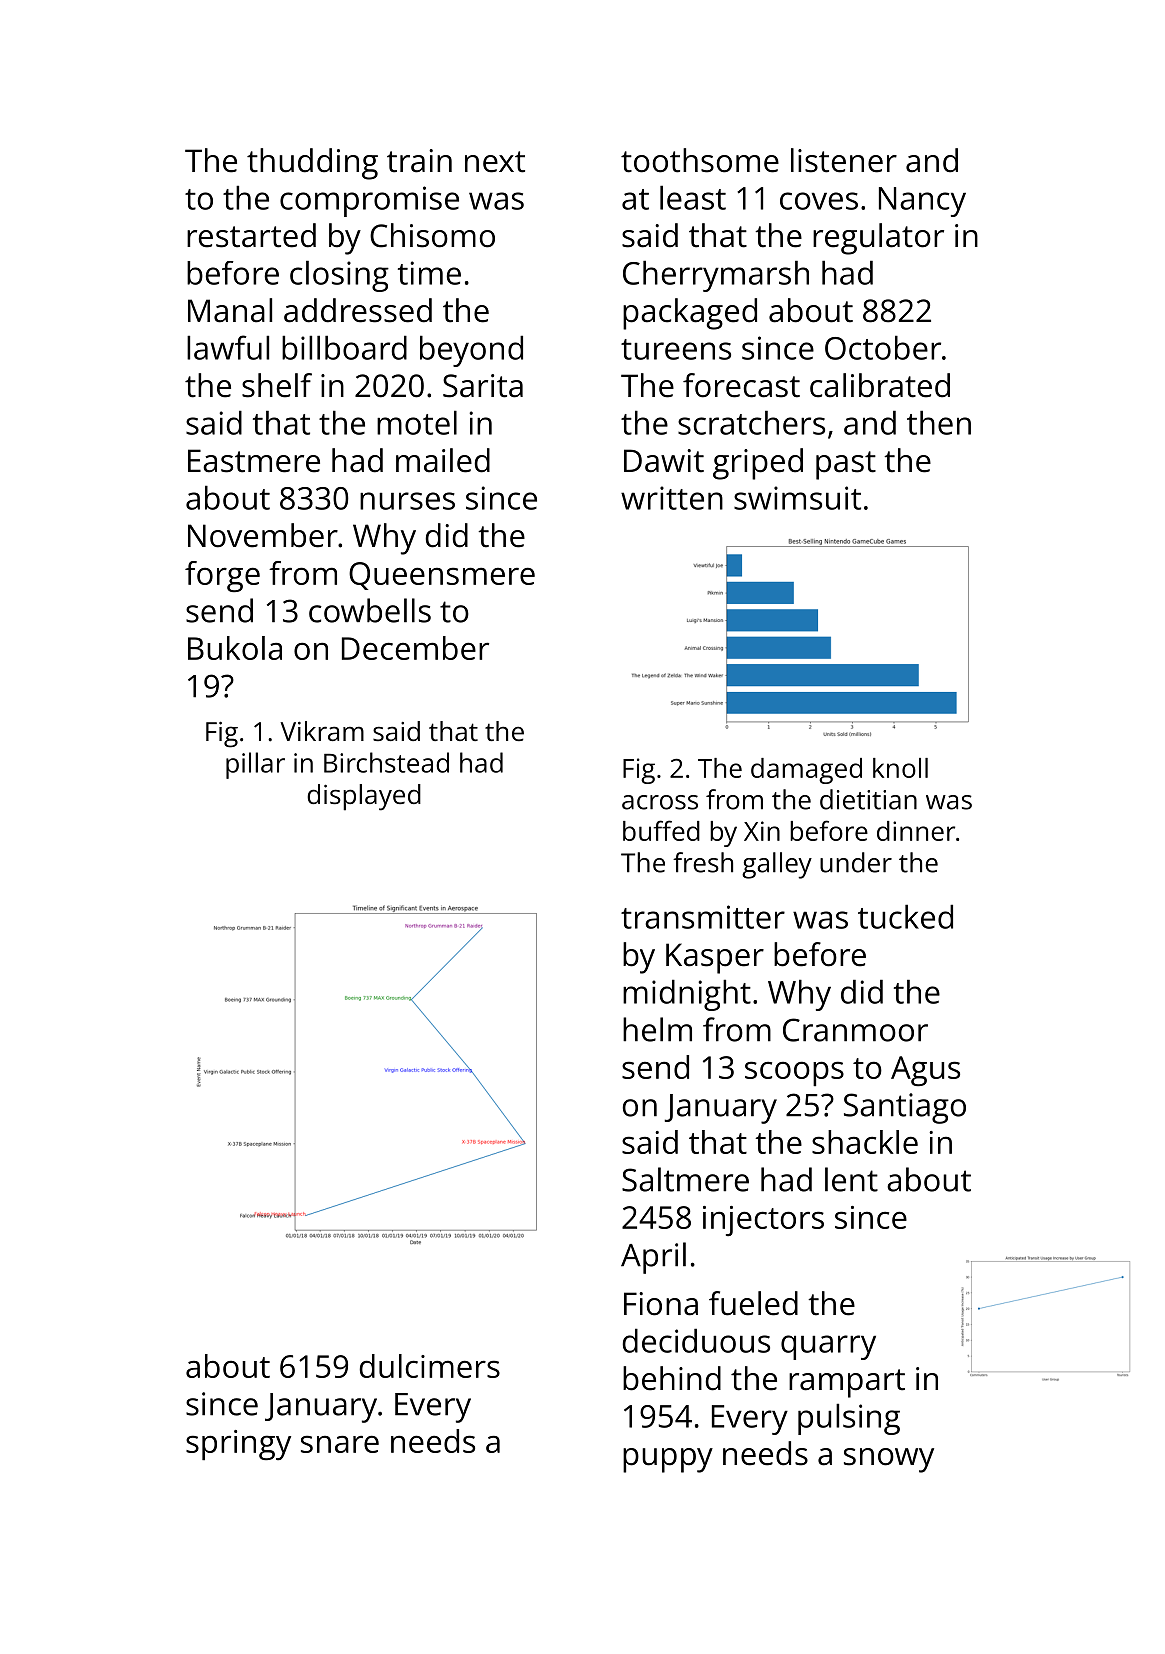 The image size is (1165, 1654). I want to click on Eastmere, so click(254, 461).
